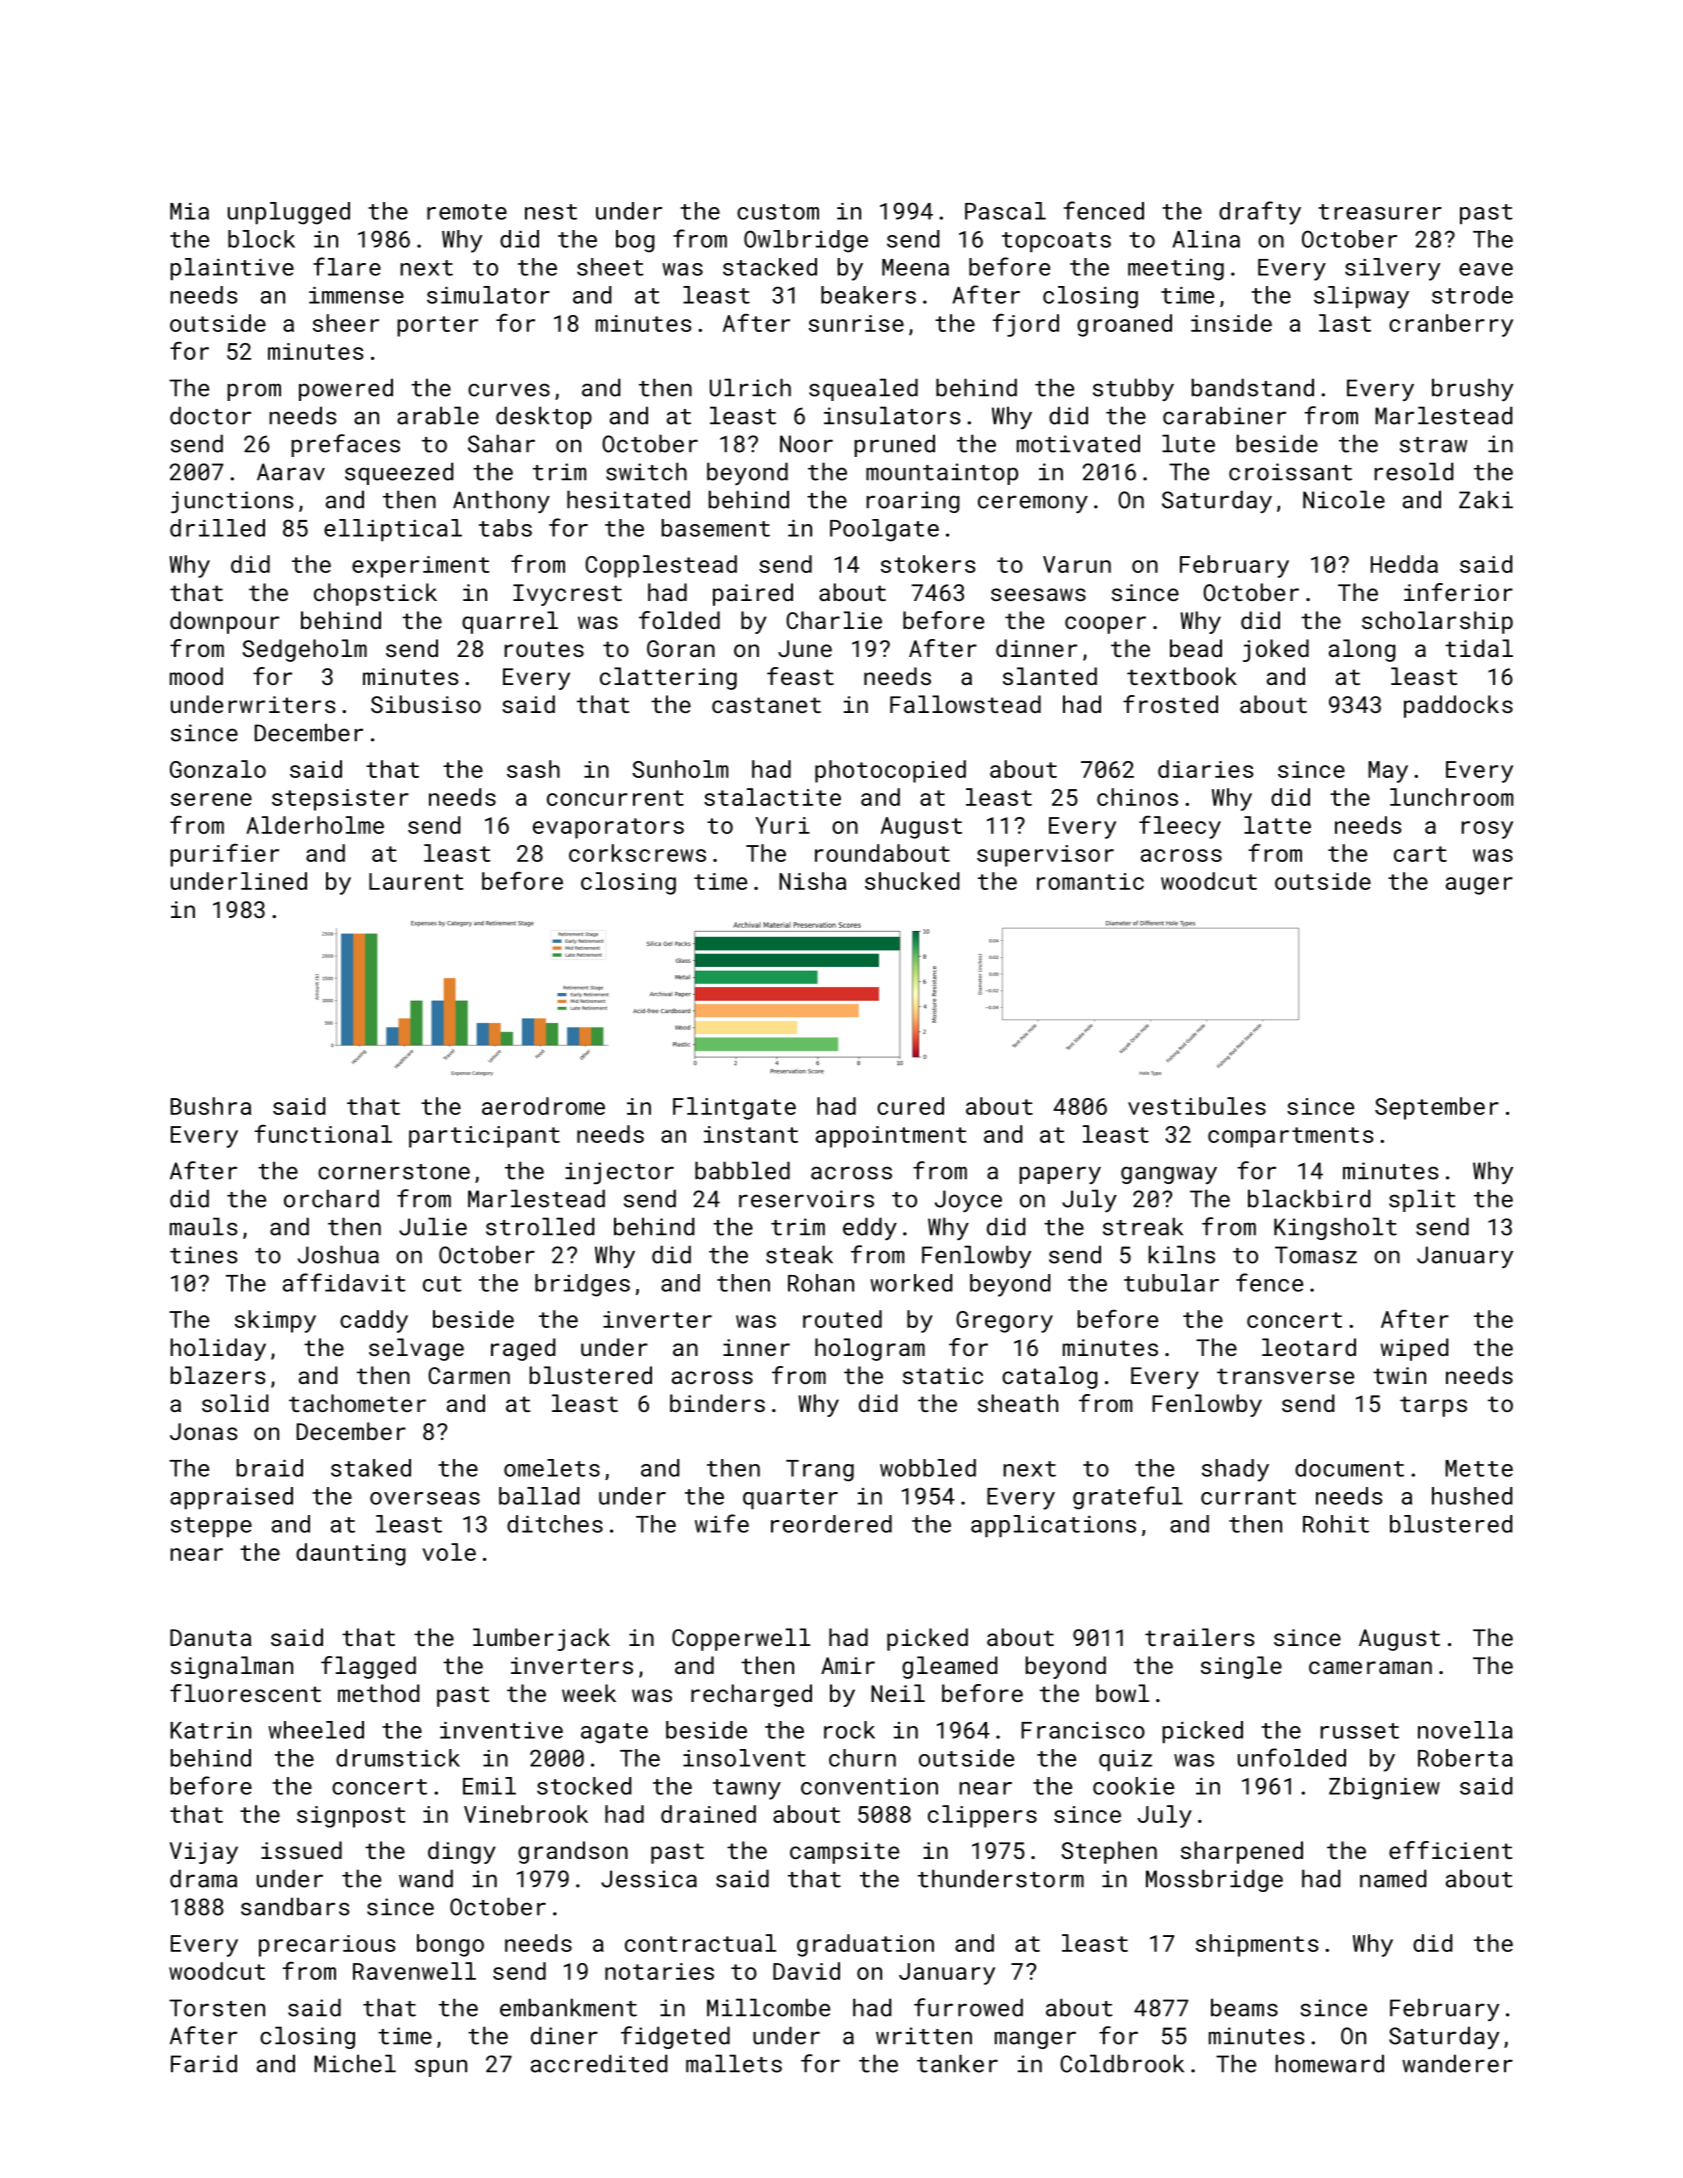  I want to click on shucked, so click(912, 881).
